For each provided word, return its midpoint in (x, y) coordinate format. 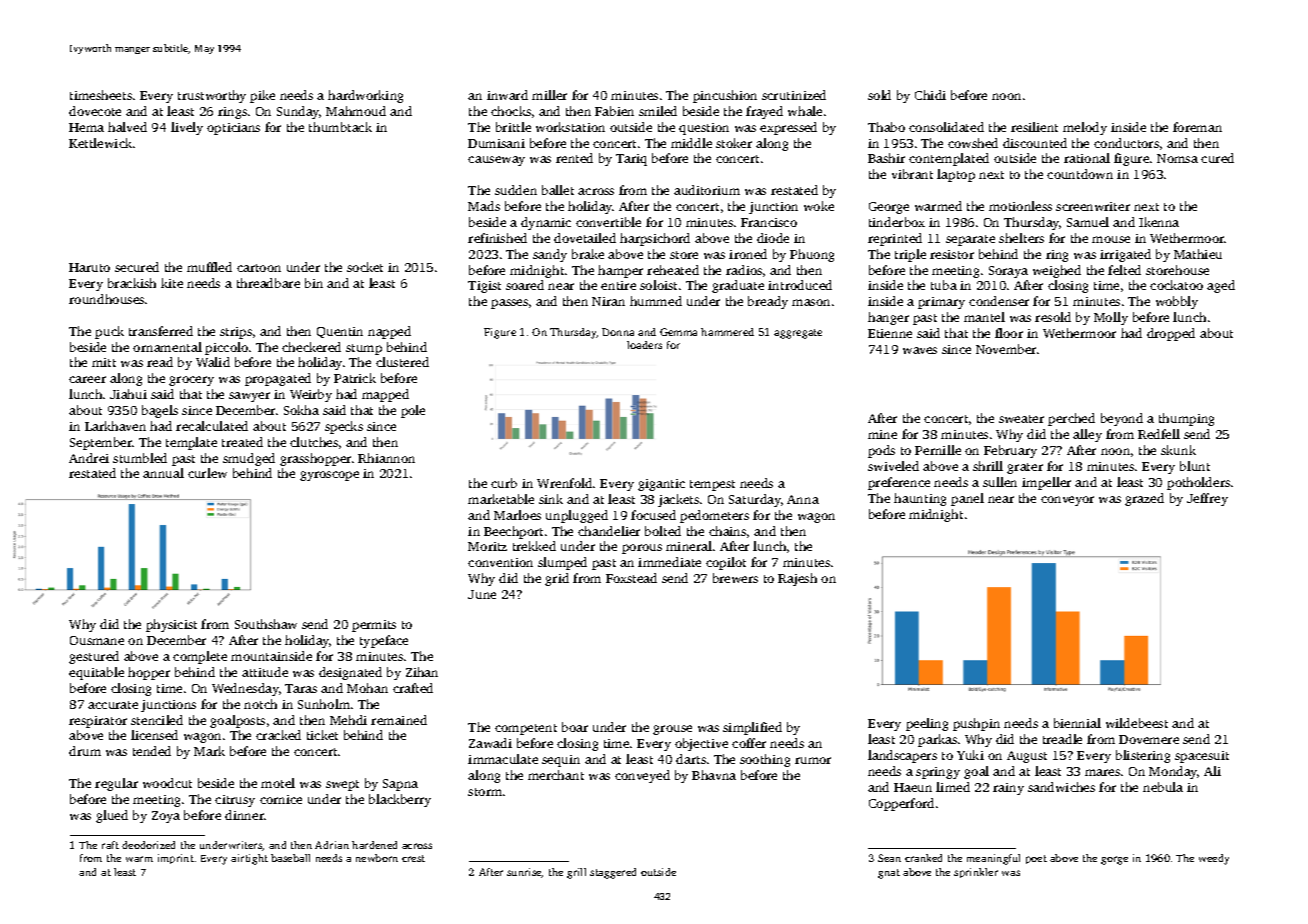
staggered (613, 873)
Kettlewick (100, 143)
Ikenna (1159, 222)
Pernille (938, 450)
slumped (562, 563)
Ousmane (97, 640)
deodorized (148, 845)
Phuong (812, 255)
